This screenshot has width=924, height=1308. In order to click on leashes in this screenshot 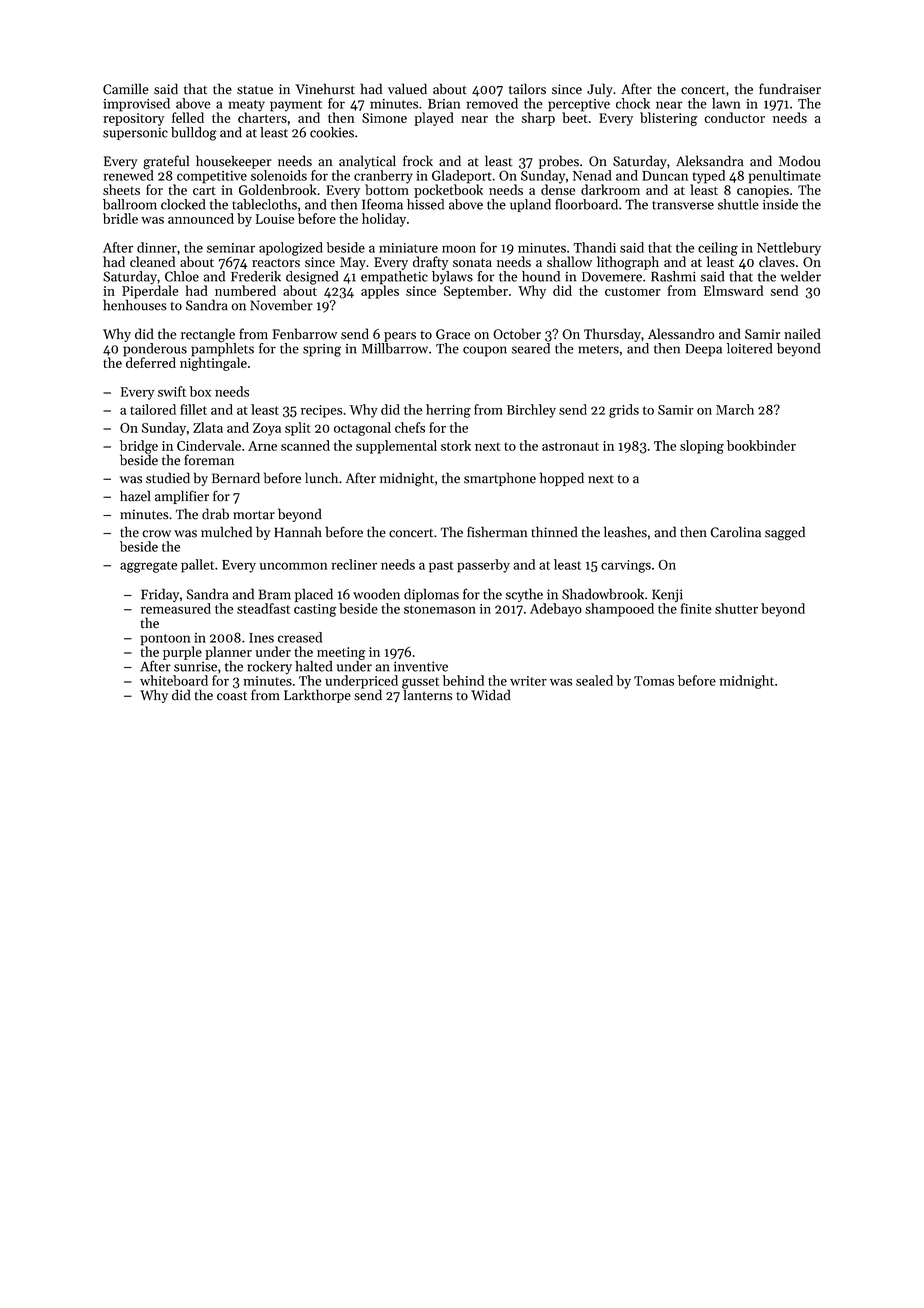, I will do `click(625, 532)`.
